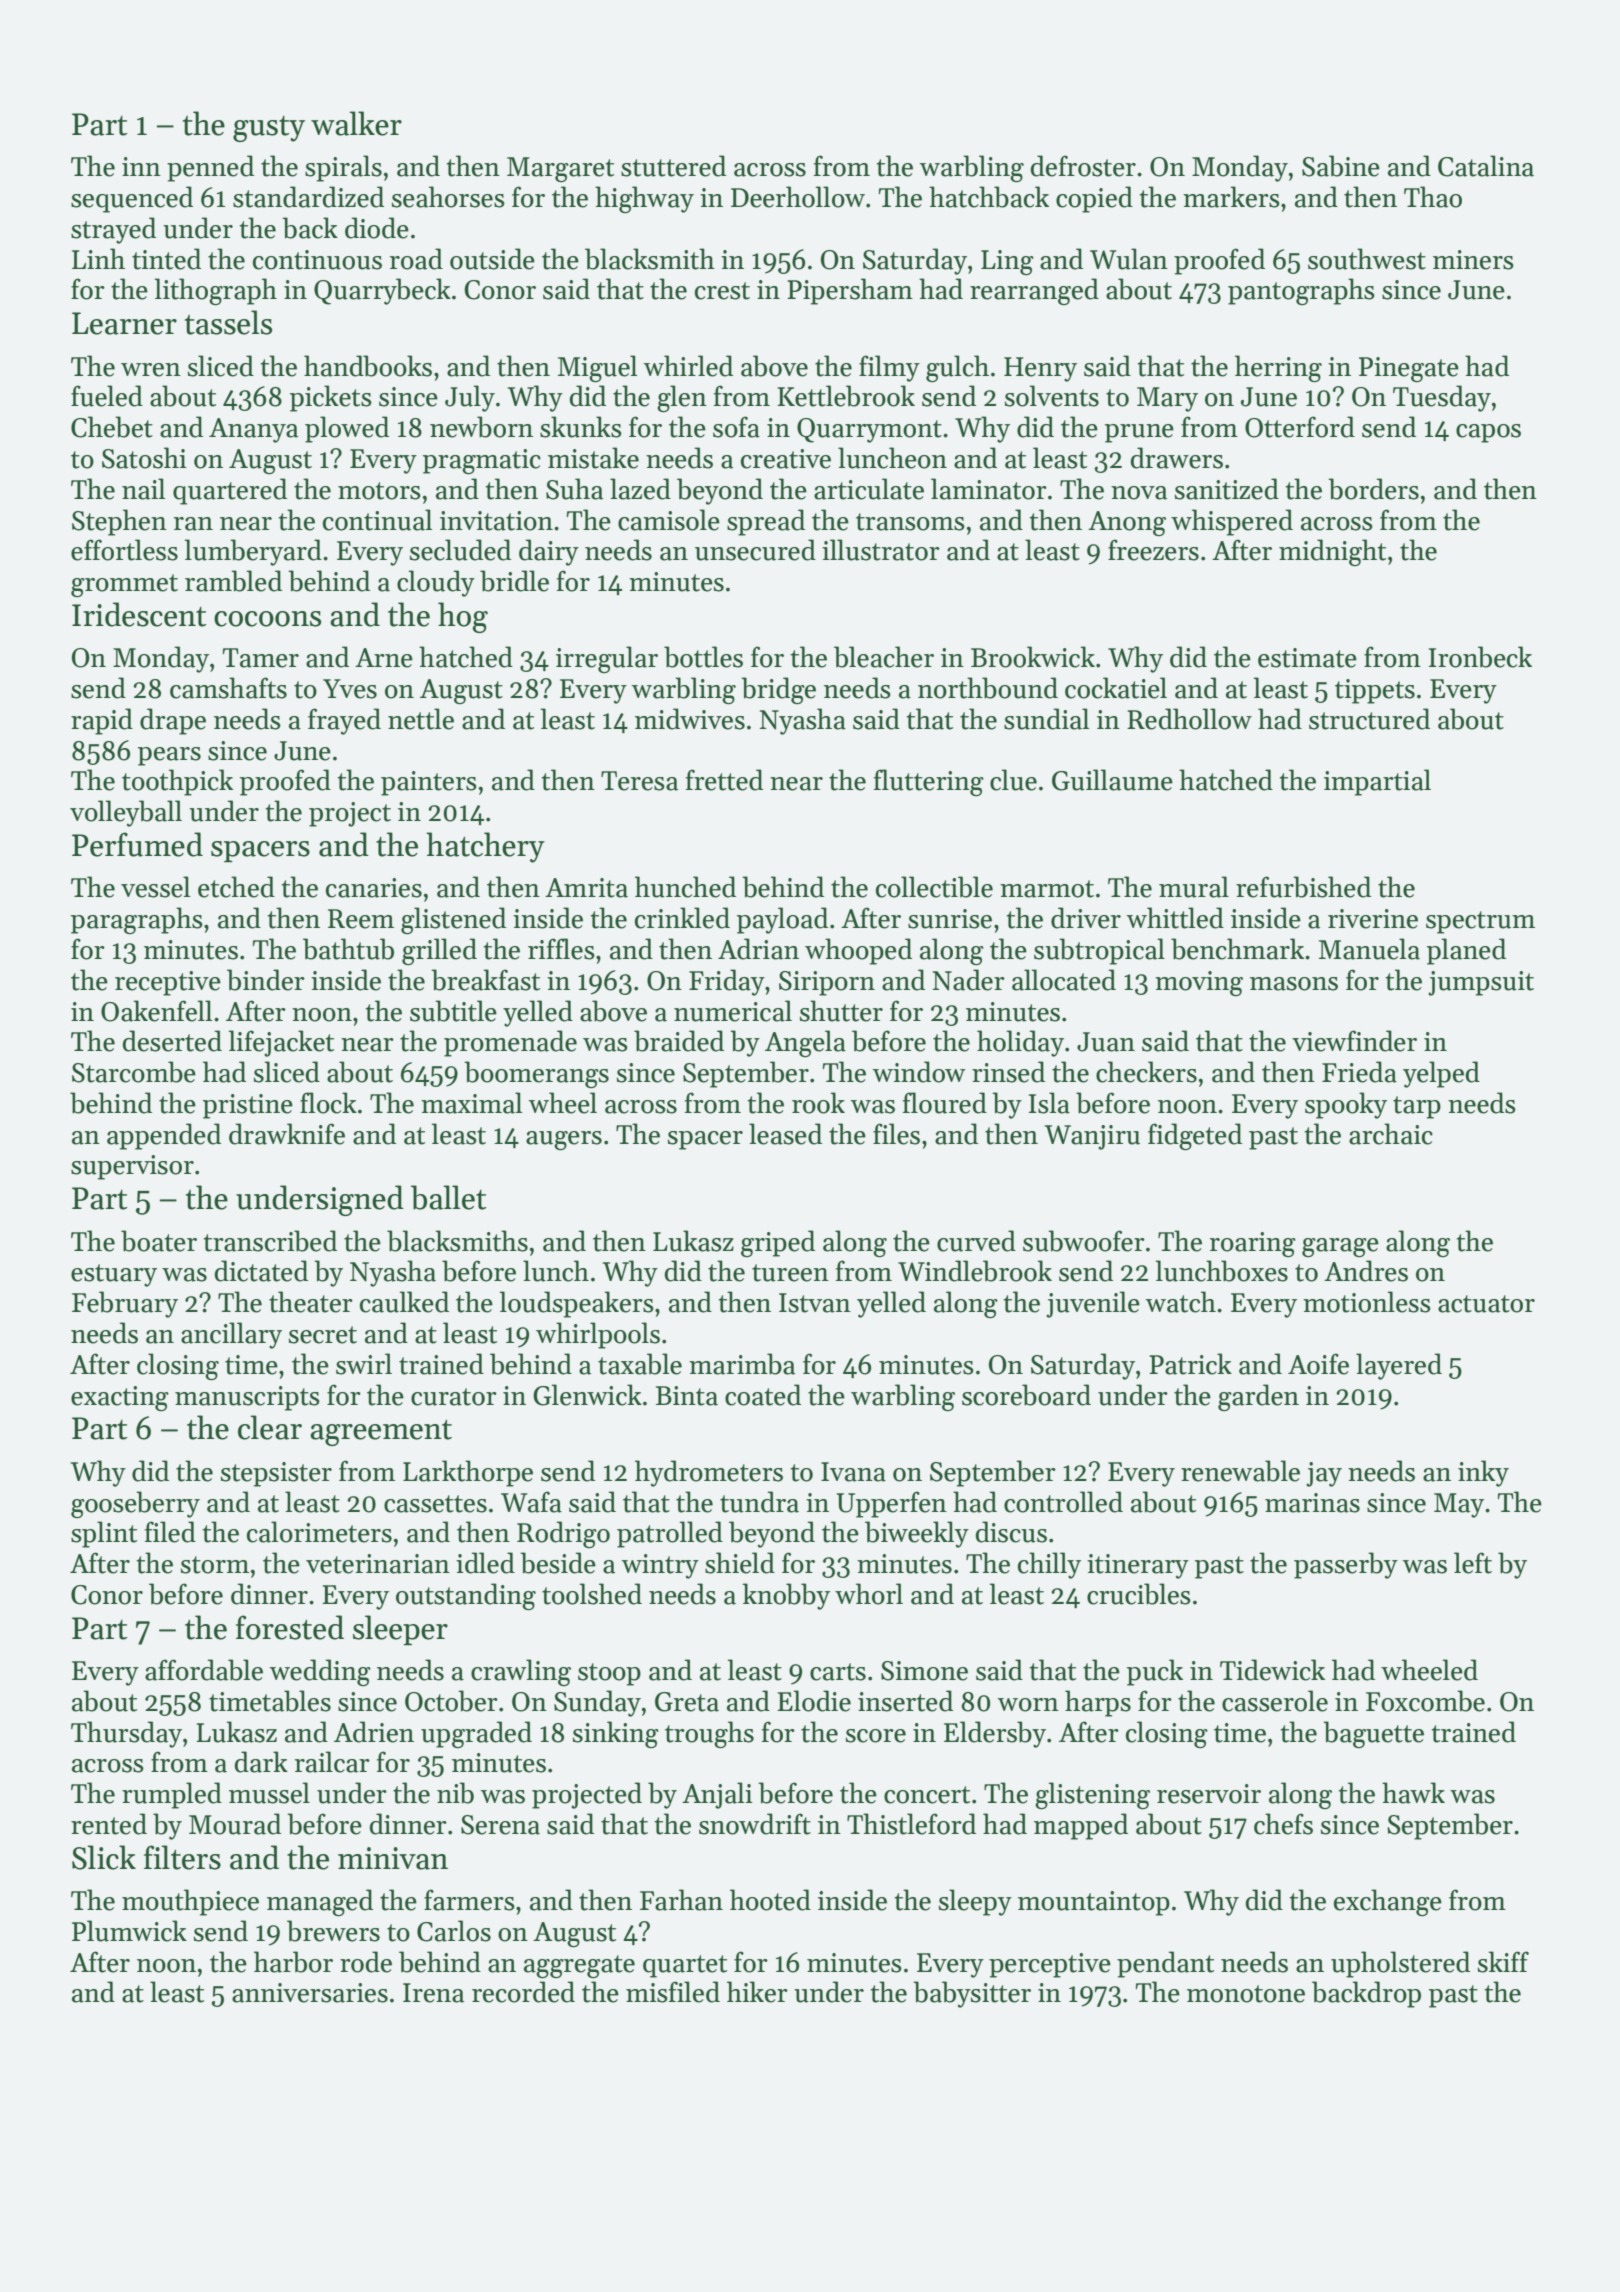 This screenshot has height=2292, width=1620. Describe the element at coordinates (1480, 657) in the screenshot. I see `Ironbeck` at that location.
